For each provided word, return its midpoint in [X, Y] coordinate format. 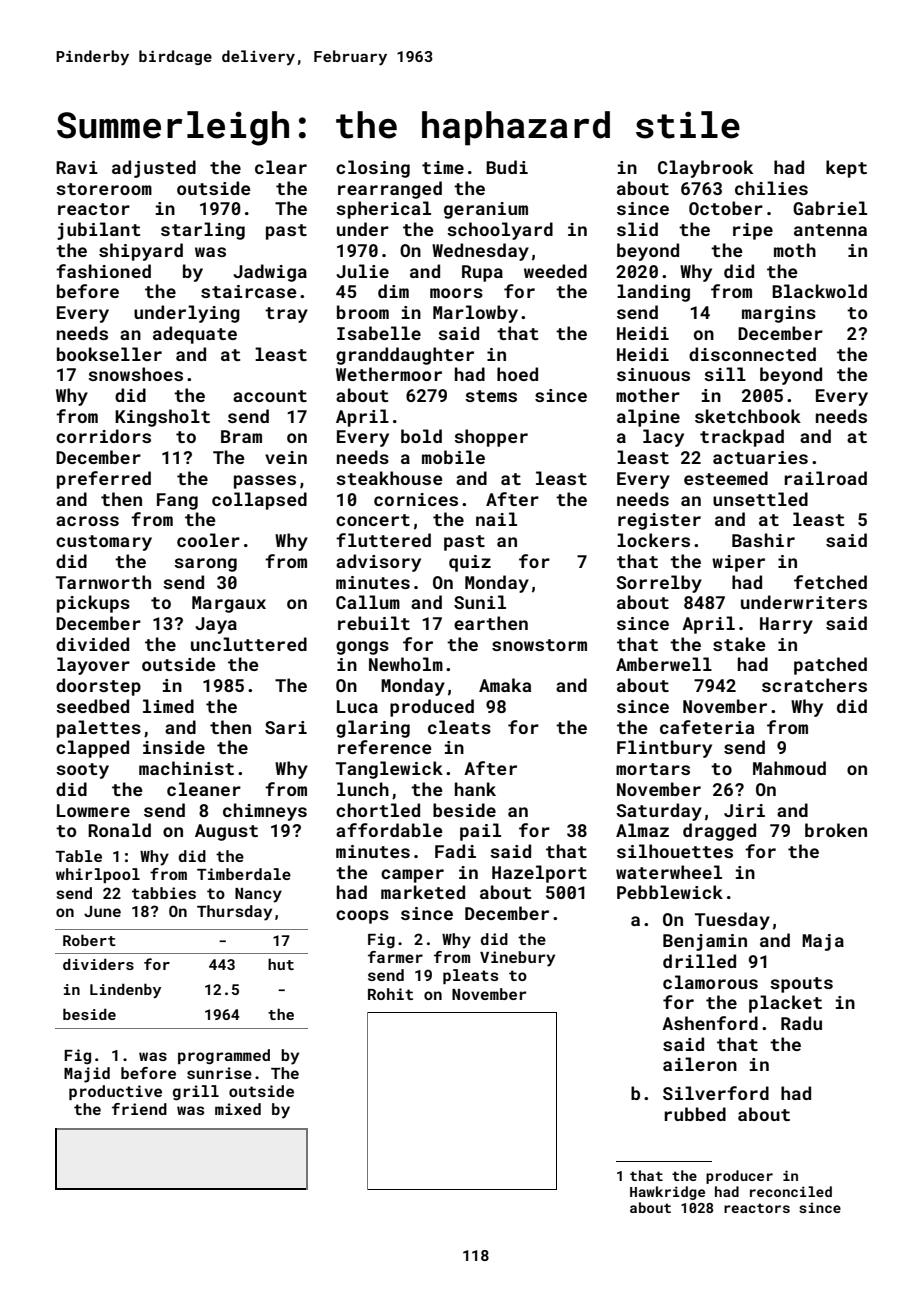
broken [836, 830]
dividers [98, 964]
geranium [486, 210]
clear [281, 167]
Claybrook [705, 169]
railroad [825, 478]
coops [362, 917]
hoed [517, 374]
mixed [238, 1109]
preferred [104, 480]
